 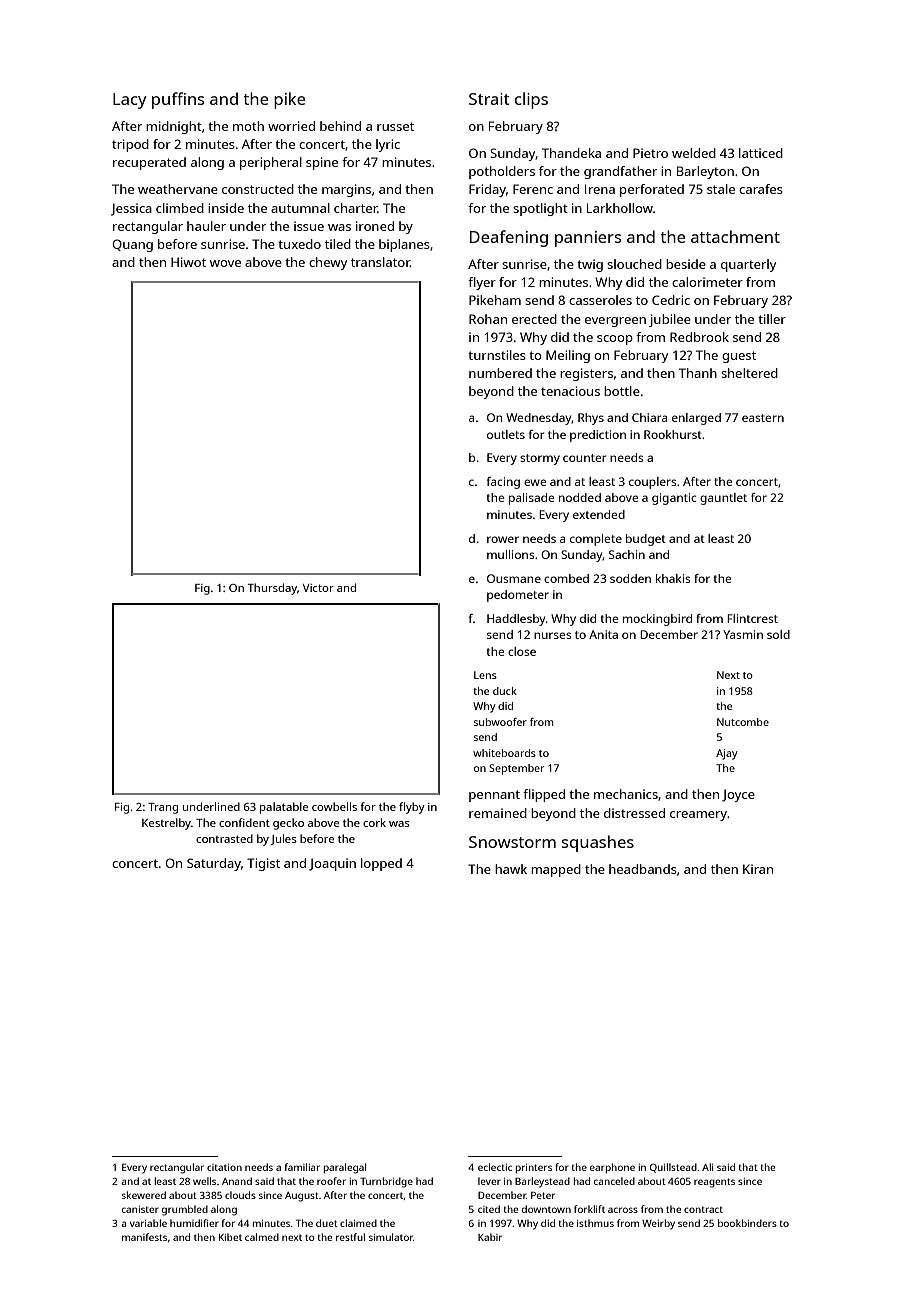 I want to click on russet, so click(x=395, y=126).
